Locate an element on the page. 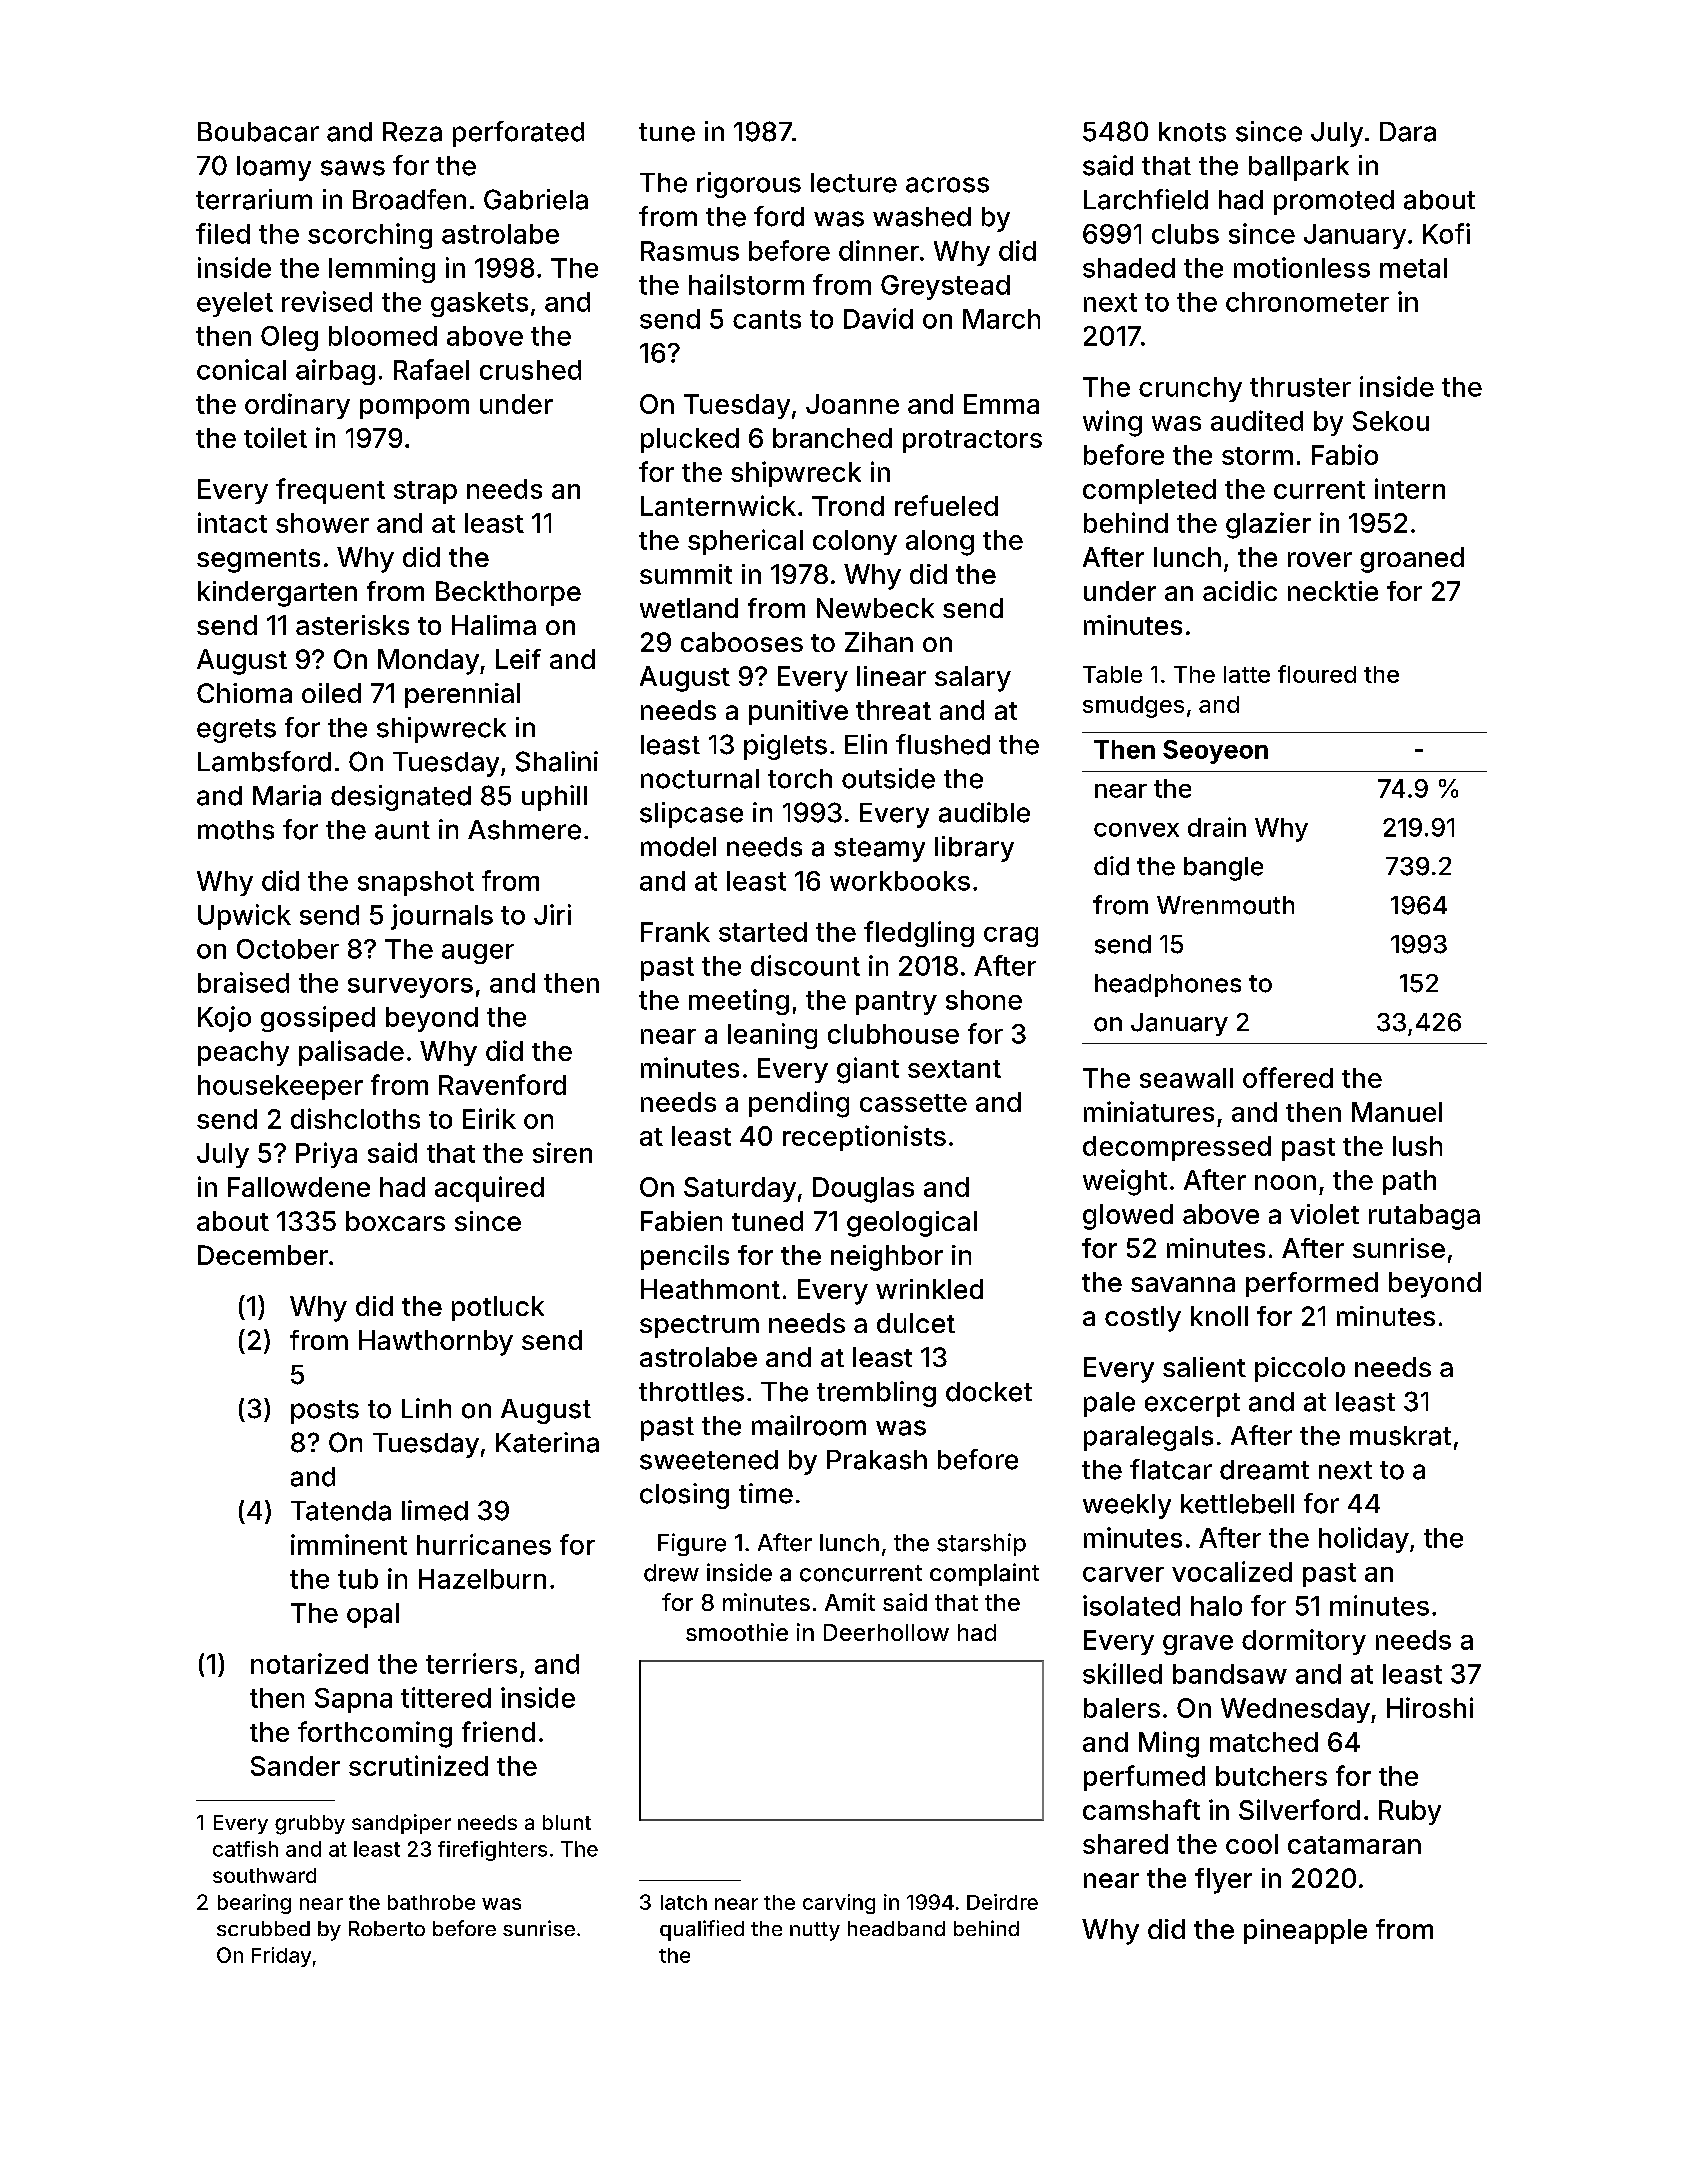 The height and width of the image is (2178, 1683). balers is located at coordinates (1122, 1708).
